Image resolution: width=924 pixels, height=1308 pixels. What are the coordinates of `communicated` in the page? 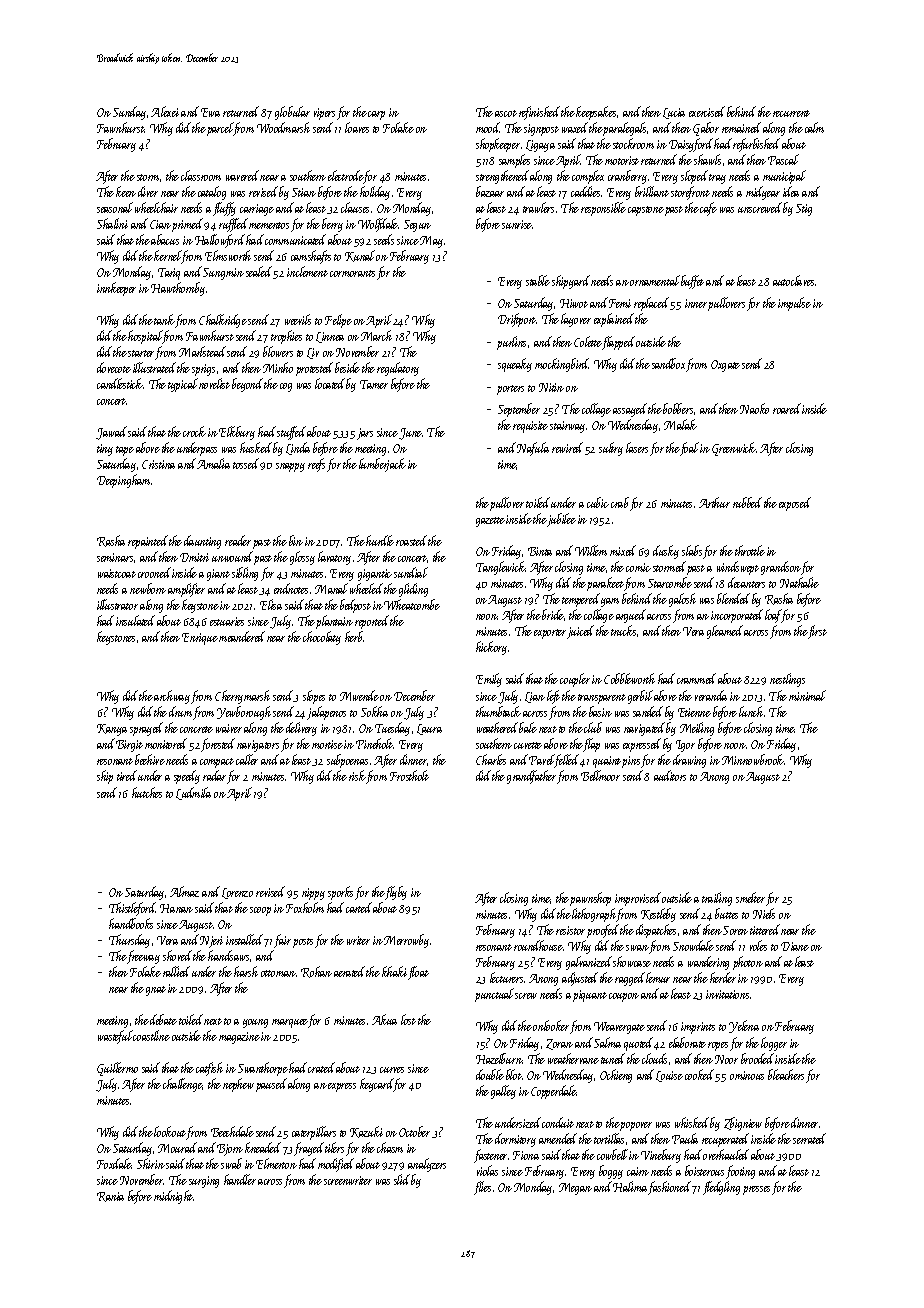 It's located at (295, 239).
